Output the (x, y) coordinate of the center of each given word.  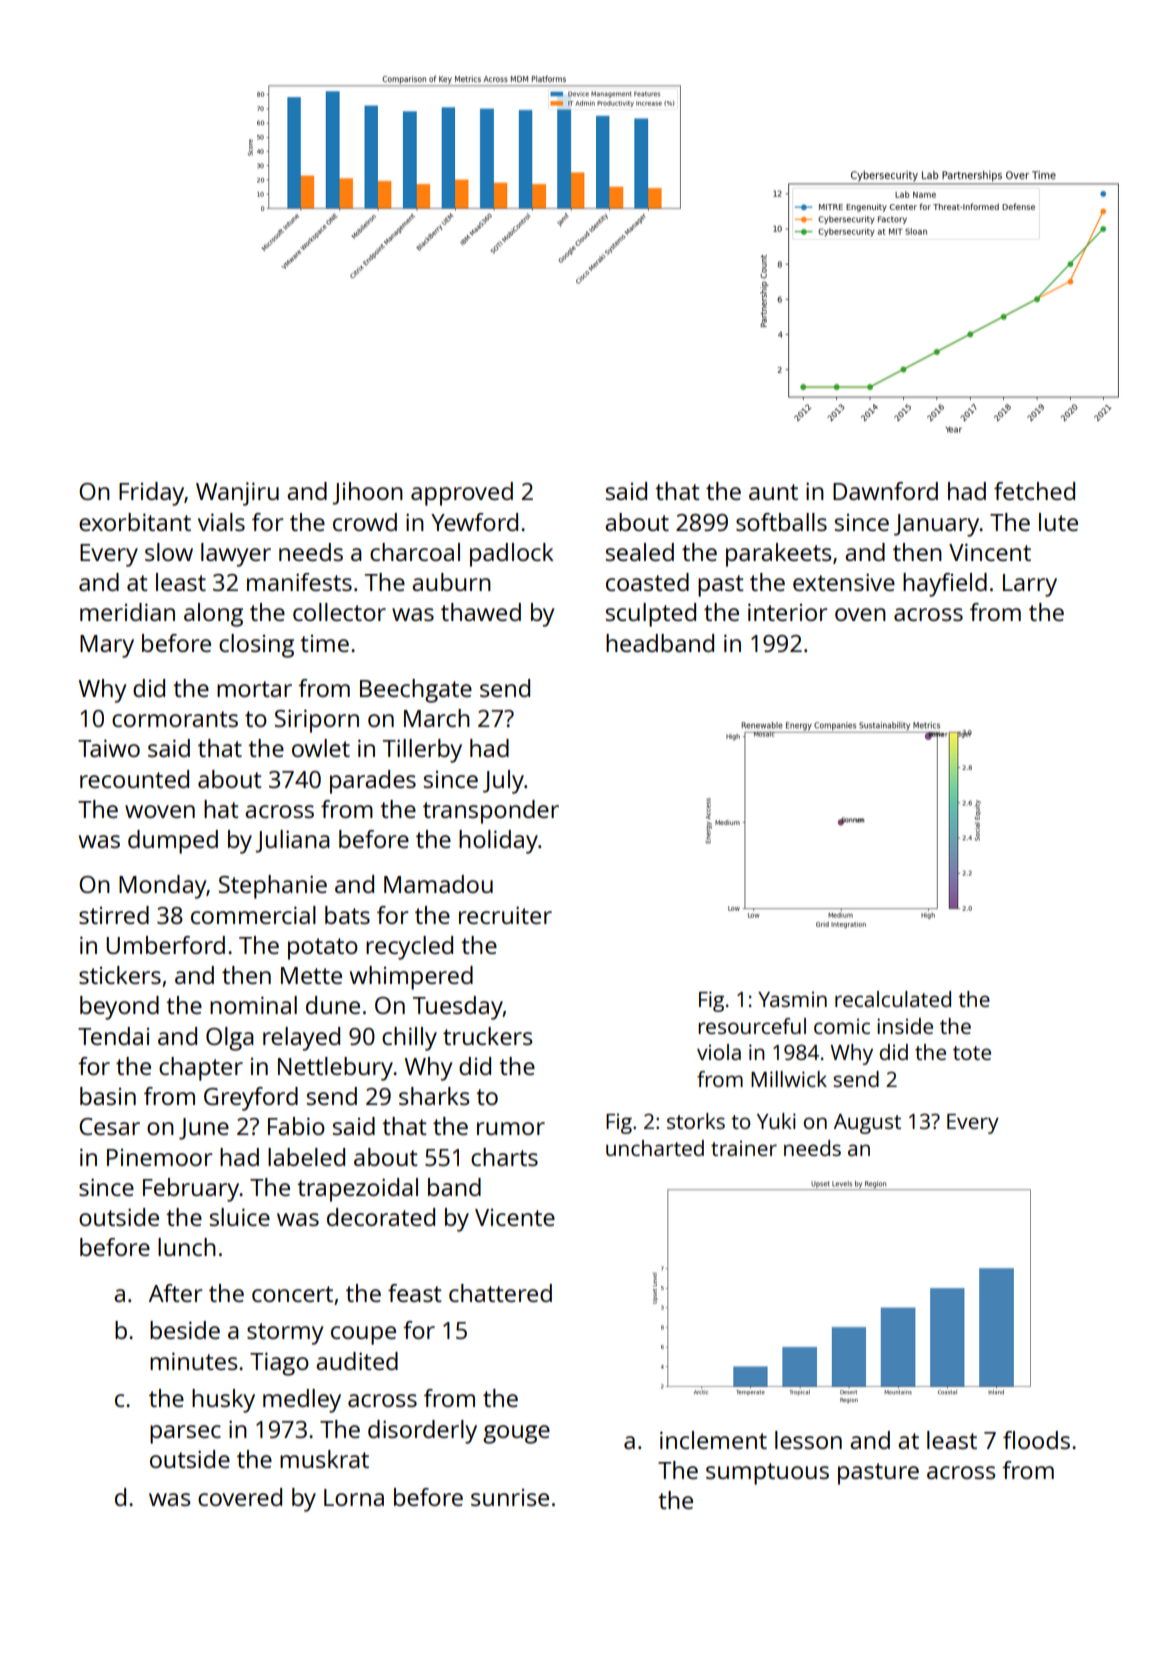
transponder (491, 812)
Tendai (113, 1036)
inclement (713, 1440)
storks (696, 1121)
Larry (1030, 585)
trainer (744, 1148)
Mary (107, 646)
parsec (185, 1434)
